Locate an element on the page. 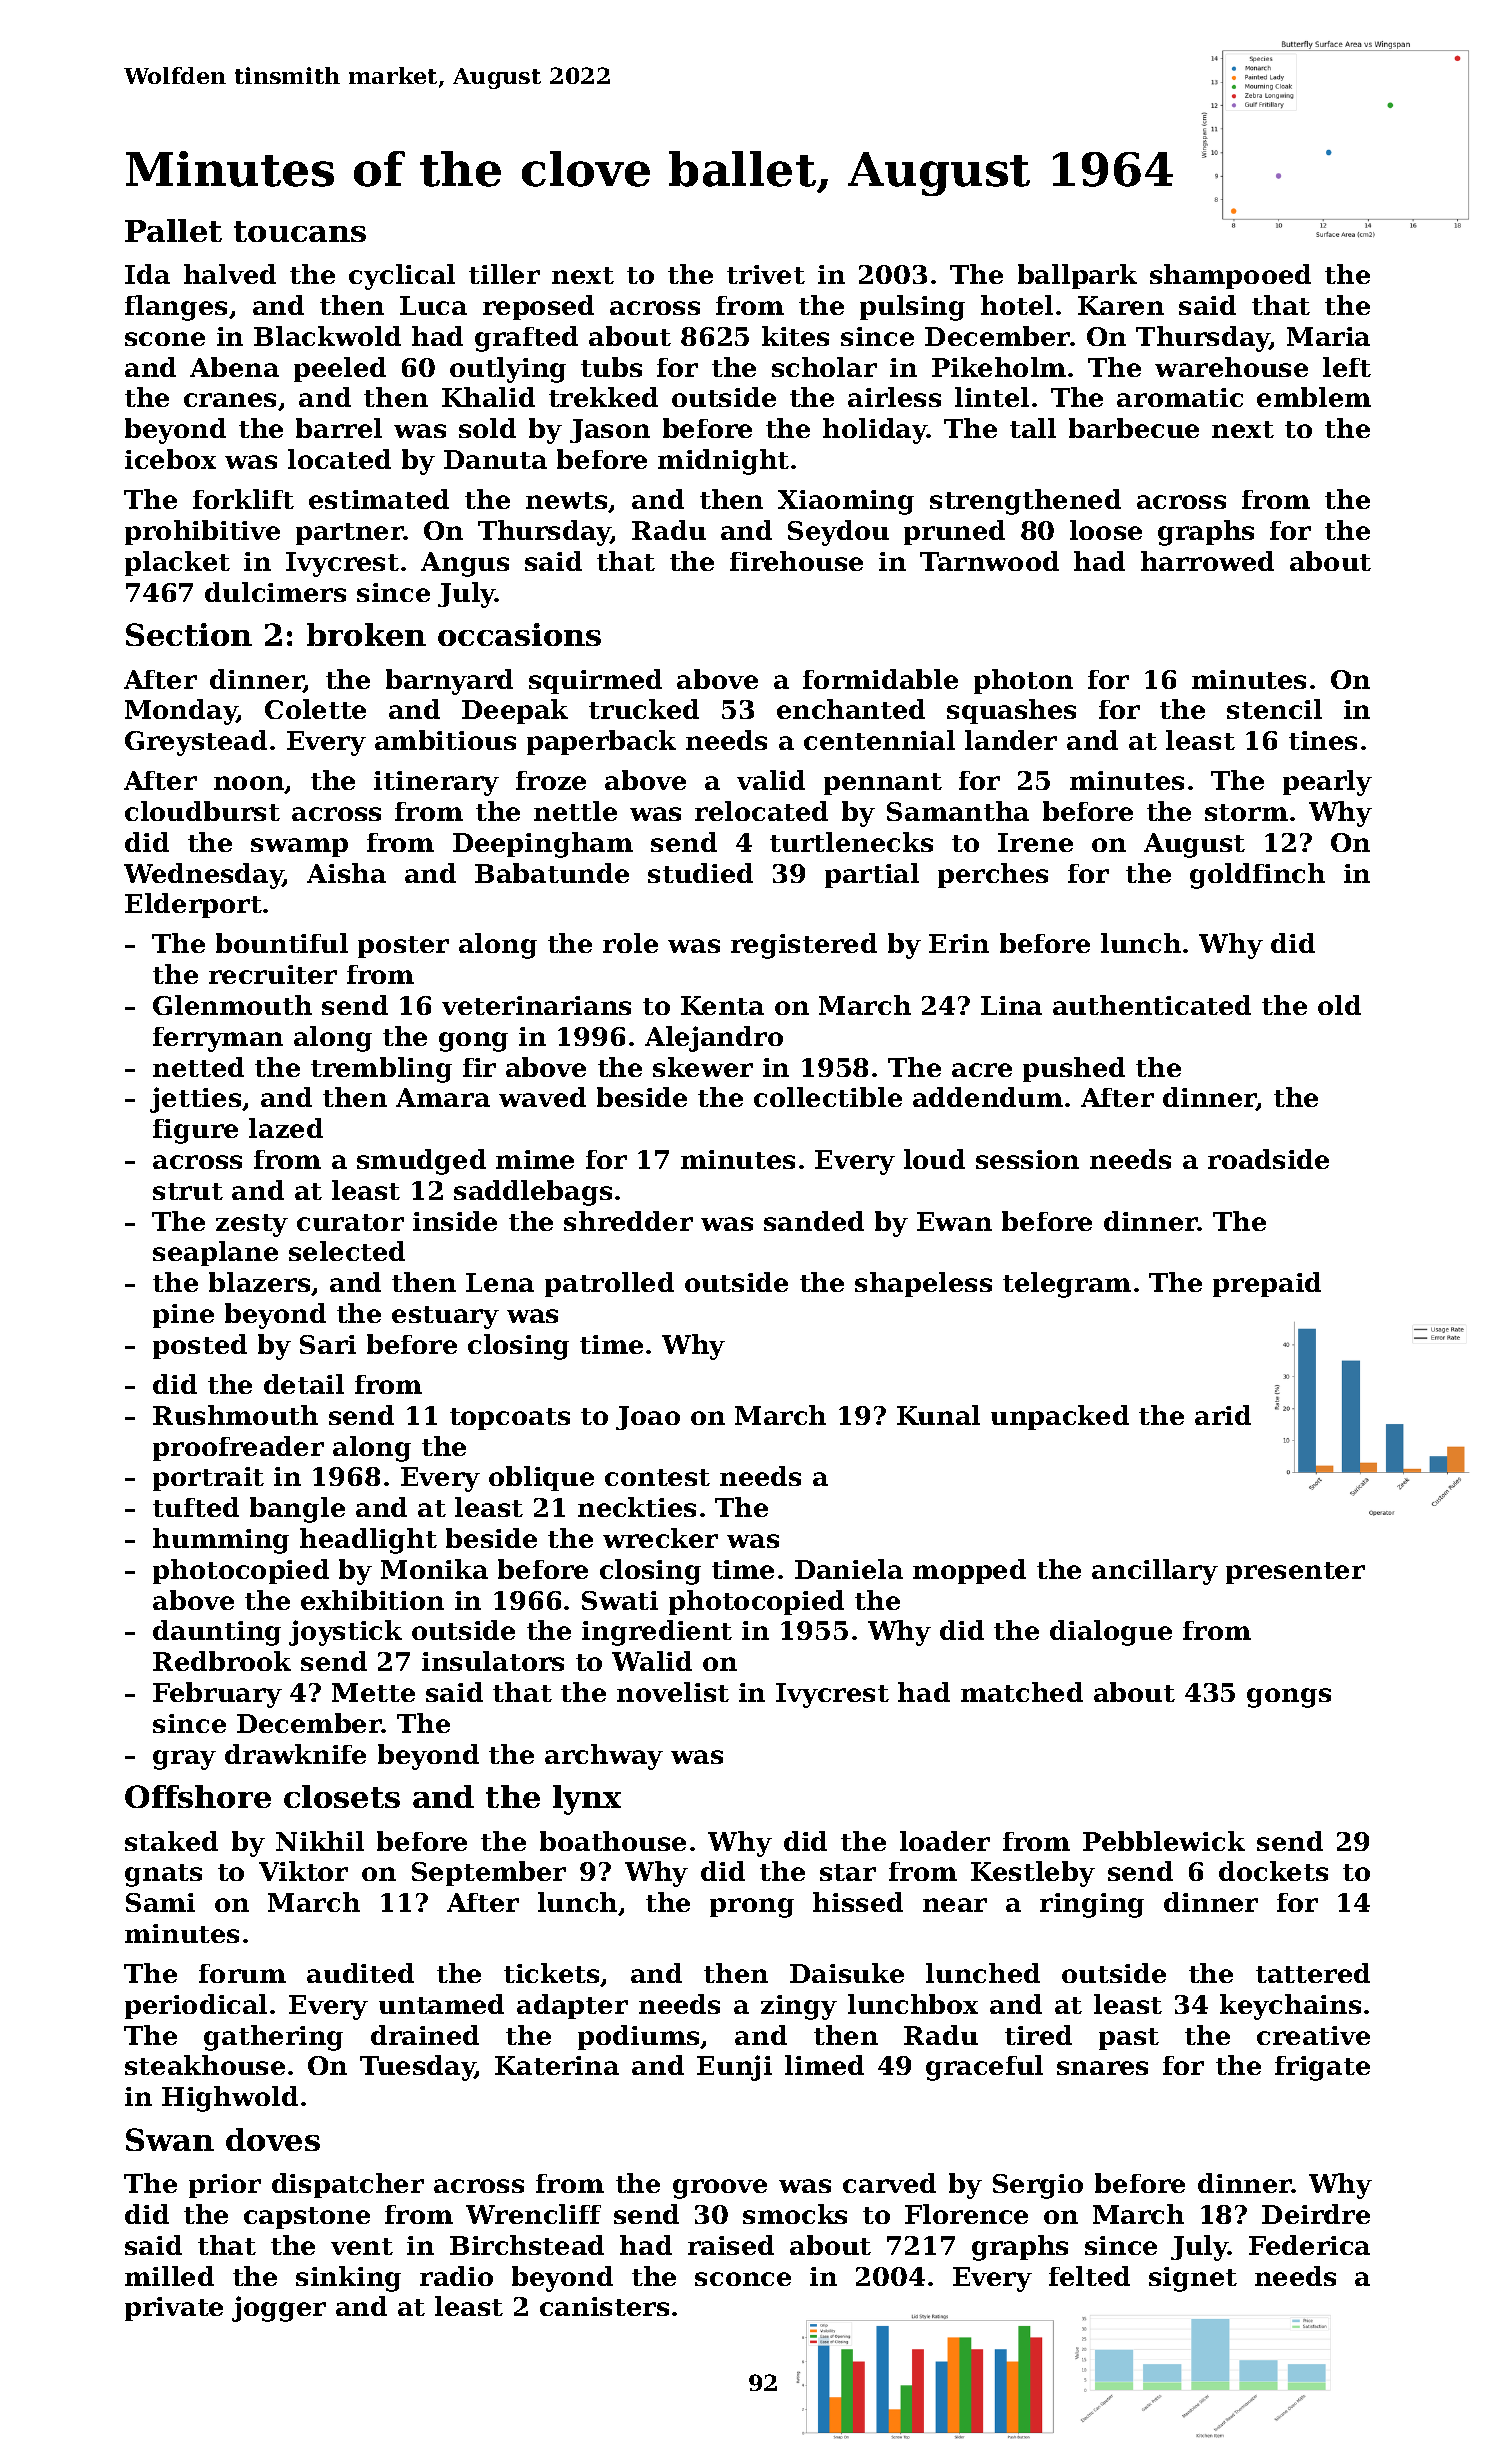 The width and height of the image is (1496, 2464). tines is located at coordinates (1323, 740).
